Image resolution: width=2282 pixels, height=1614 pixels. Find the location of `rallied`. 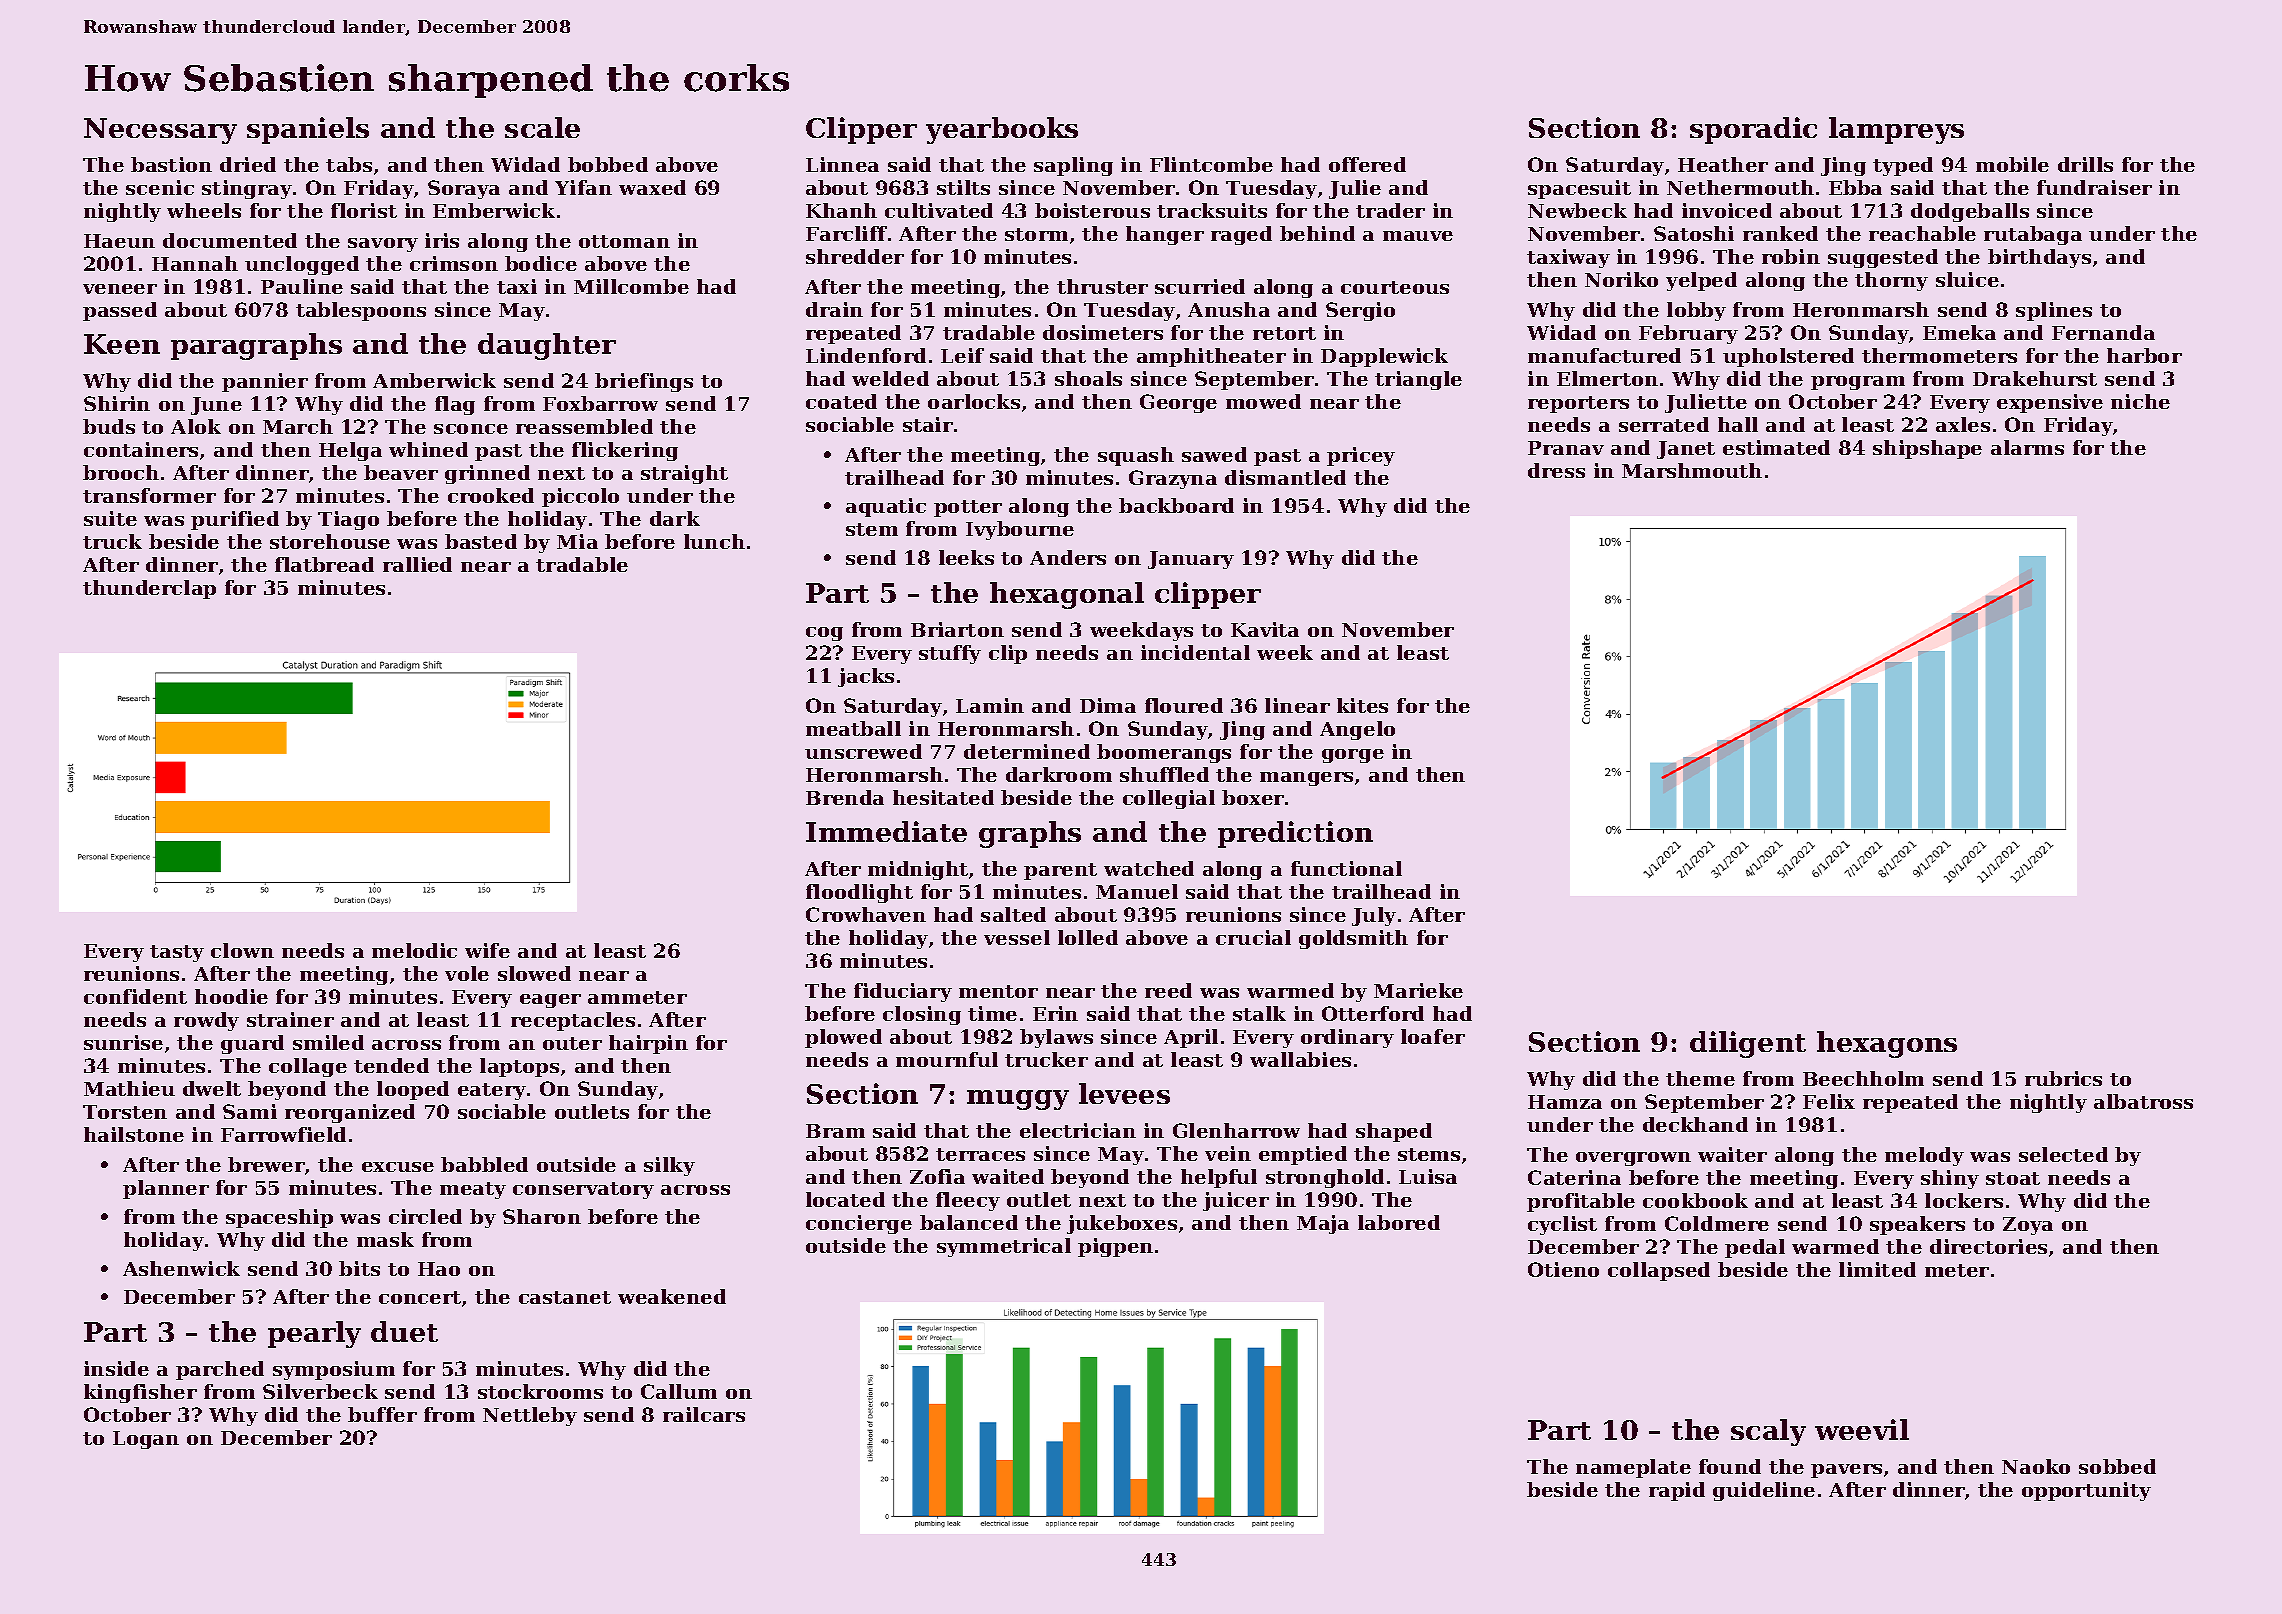

rallied is located at coordinates (417, 564).
